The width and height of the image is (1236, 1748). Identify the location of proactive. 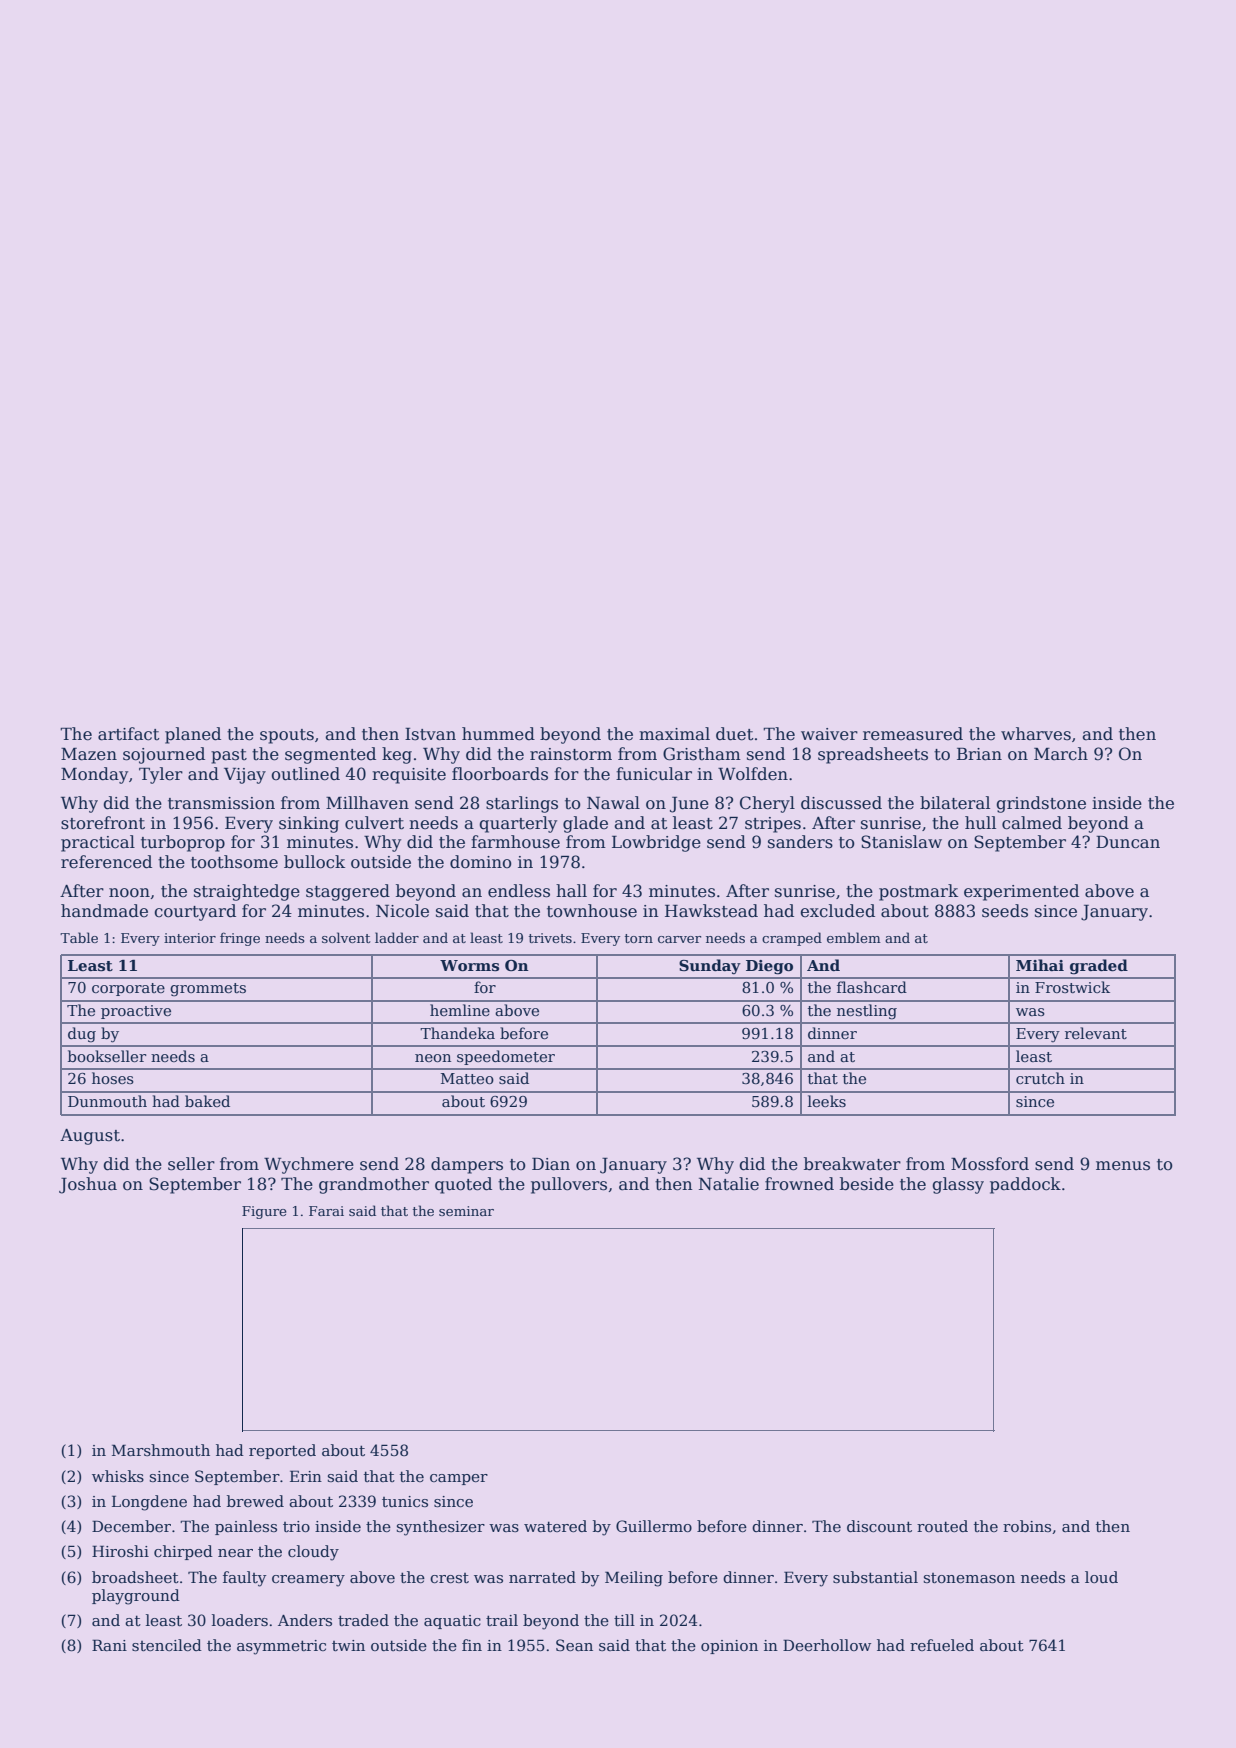
(136, 1012).
